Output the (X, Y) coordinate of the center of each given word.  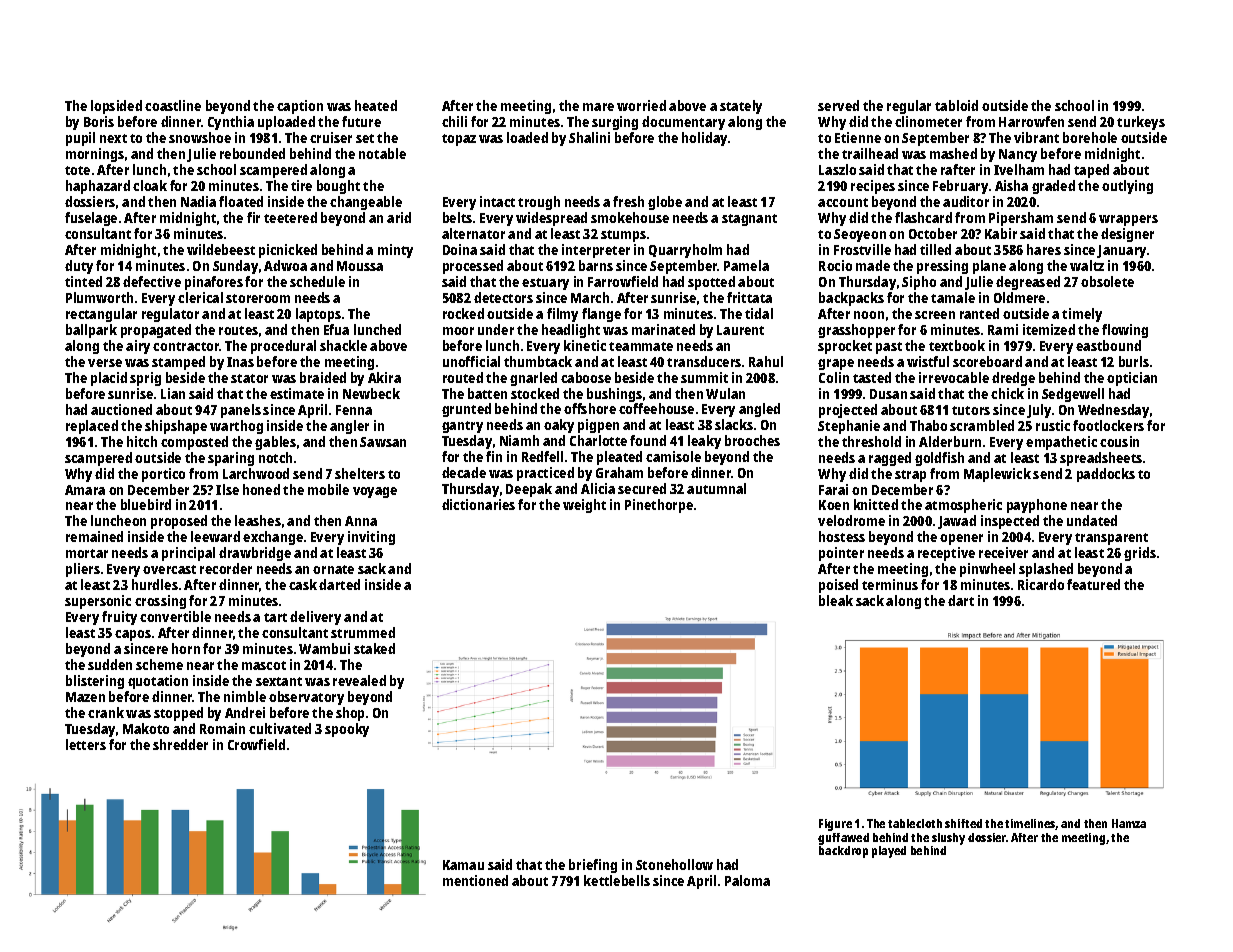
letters (86, 744)
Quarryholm (685, 251)
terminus (890, 584)
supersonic (98, 602)
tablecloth (915, 823)
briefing (593, 866)
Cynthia (231, 123)
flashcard (923, 217)
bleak (836, 600)
